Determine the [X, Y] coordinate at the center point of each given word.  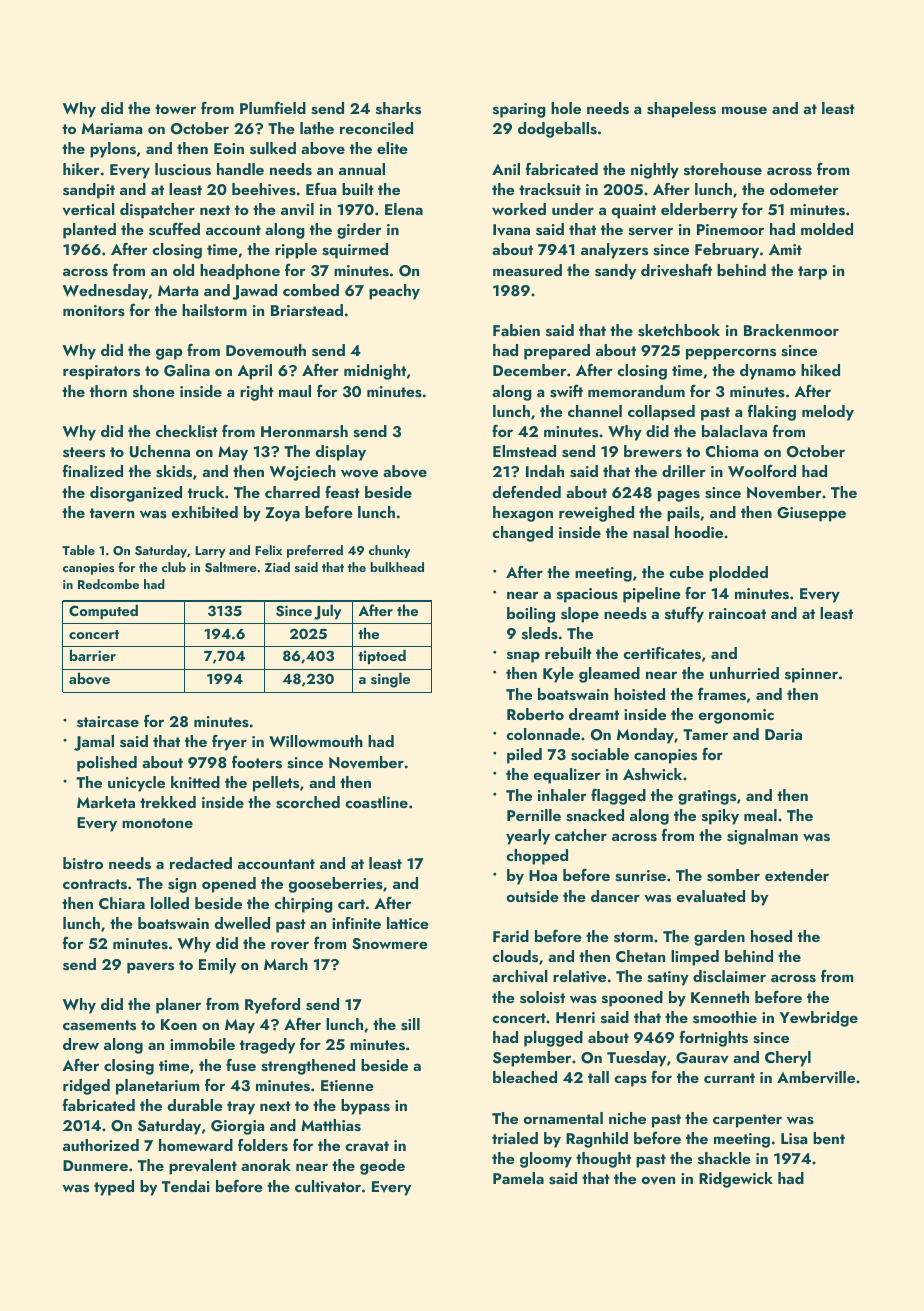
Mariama [112, 128]
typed [114, 1188]
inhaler [562, 795]
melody [828, 413]
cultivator [328, 1186]
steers [84, 452]
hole [566, 108]
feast [342, 492]
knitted [195, 782]
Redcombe [108, 584]
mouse [744, 110]
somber [733, 875]
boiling [531, 615]
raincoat [737, 613]
